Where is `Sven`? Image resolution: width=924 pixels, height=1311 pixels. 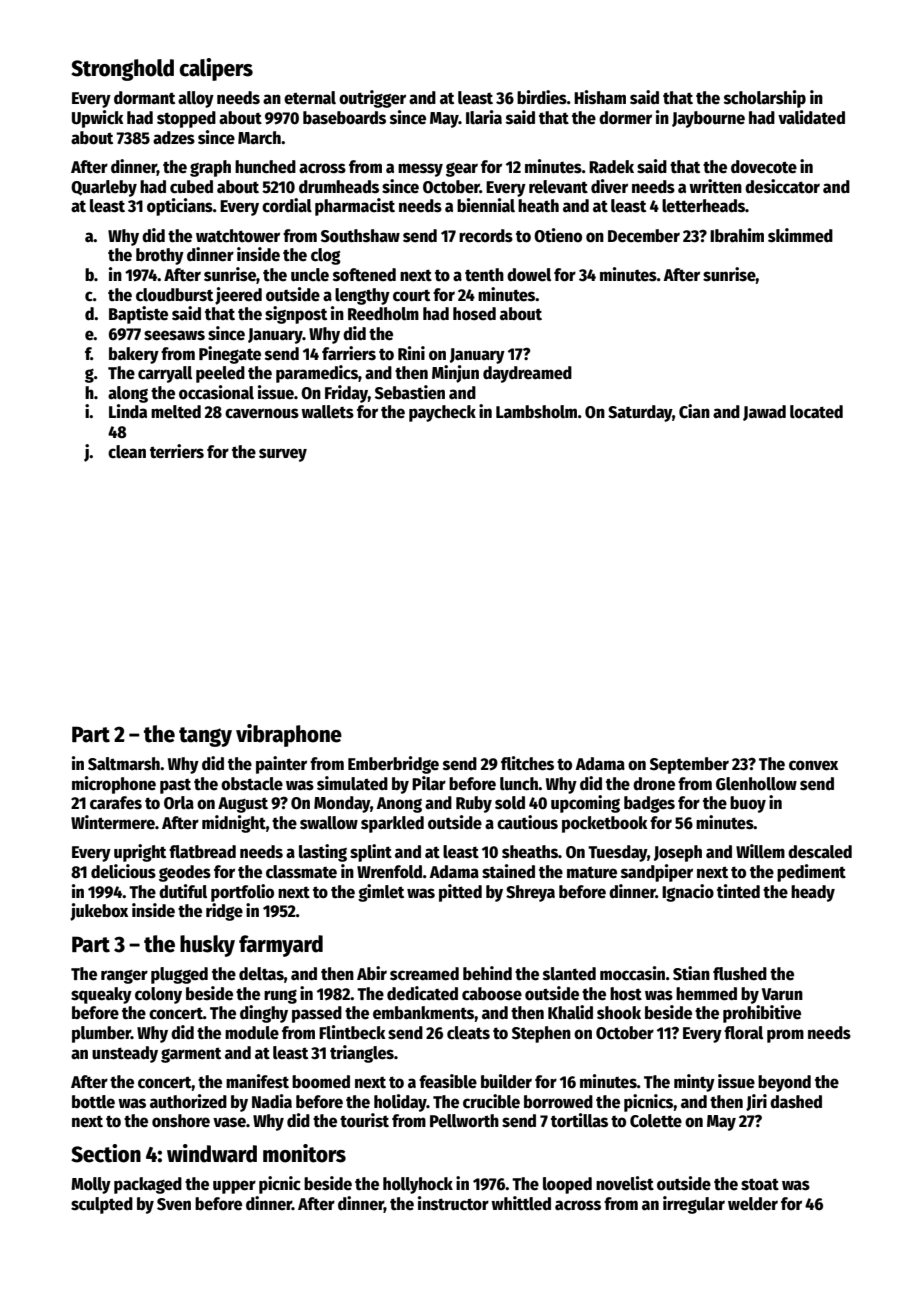
Sven is located at coordinates (174, 1204).
